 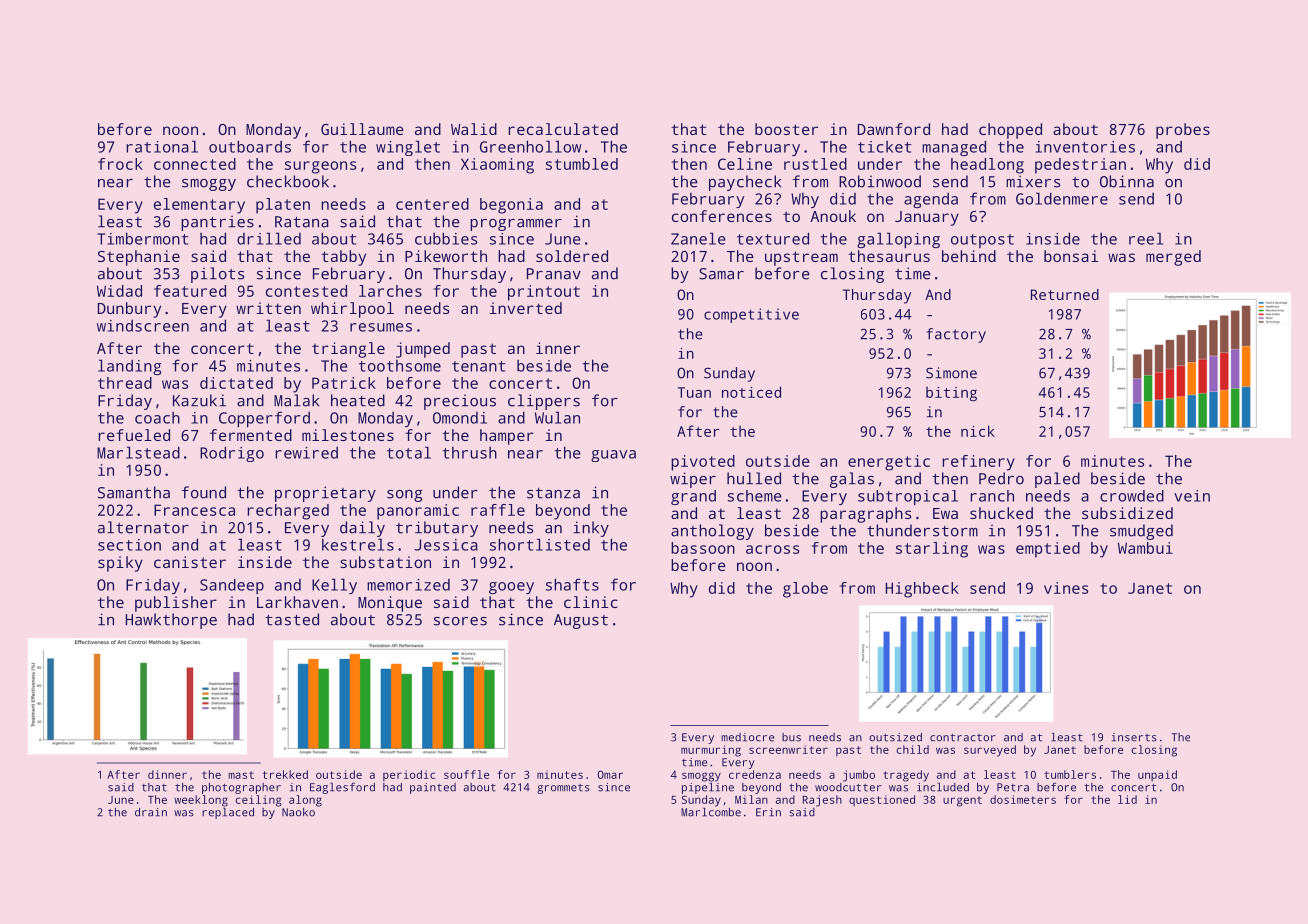 What do you see at coordinates (433, 788) in the image?
I see `painted` at bounding box center [433, 788].
